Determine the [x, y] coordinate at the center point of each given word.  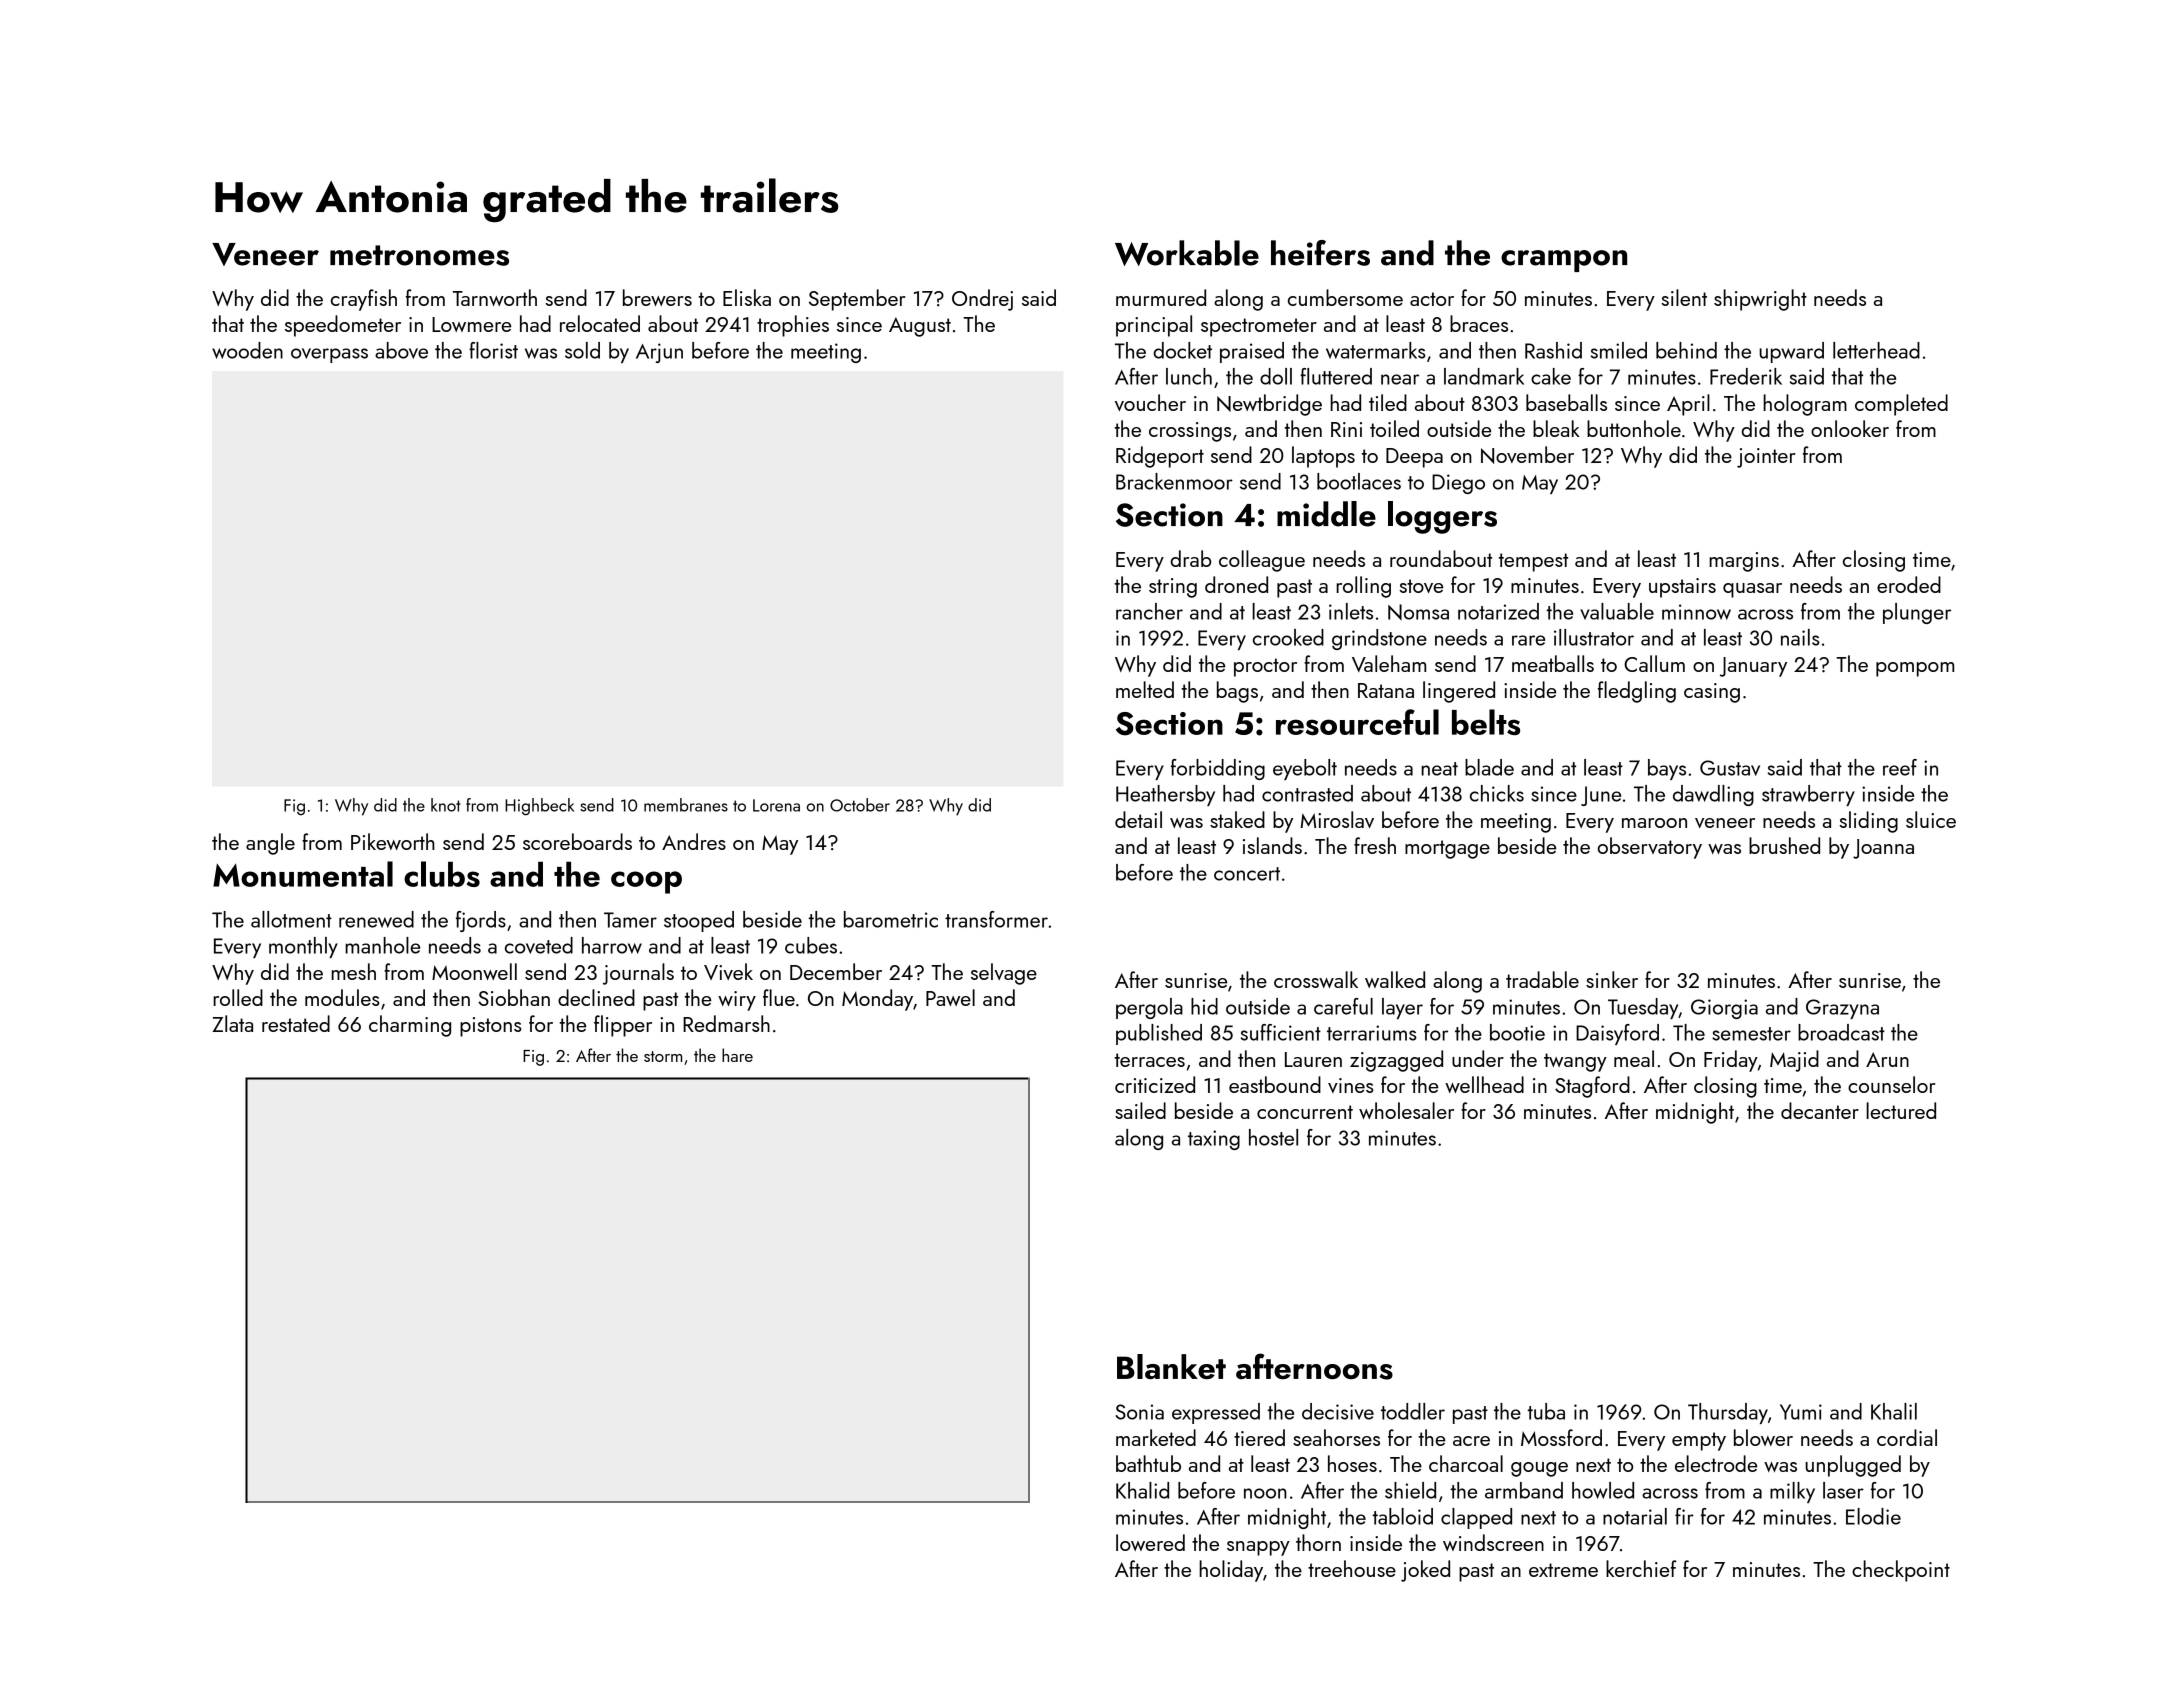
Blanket [1171, 1366]
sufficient [1281, 1032]
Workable [1187, 253]
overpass [329, 355]
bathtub [1148, 1463]
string [1173, 588]
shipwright [1760, 300]
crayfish [364, 300]
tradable [1542, 979]
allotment [291, 919]
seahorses [1336, 1437]
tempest [1533, 562]
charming [410, 1026]
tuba [1546, 1411]
